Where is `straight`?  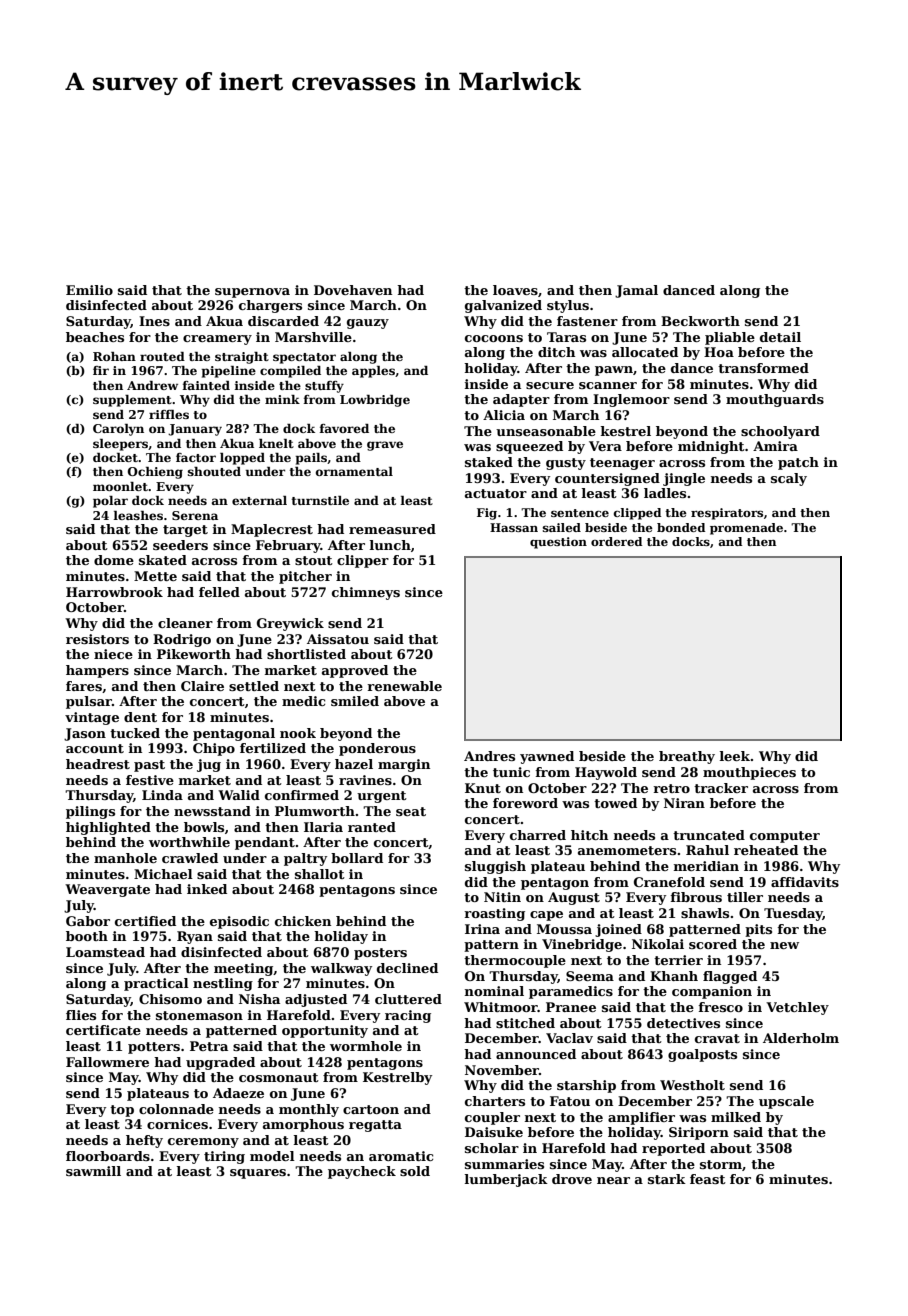 straight is located at coordinates (242, 358).
